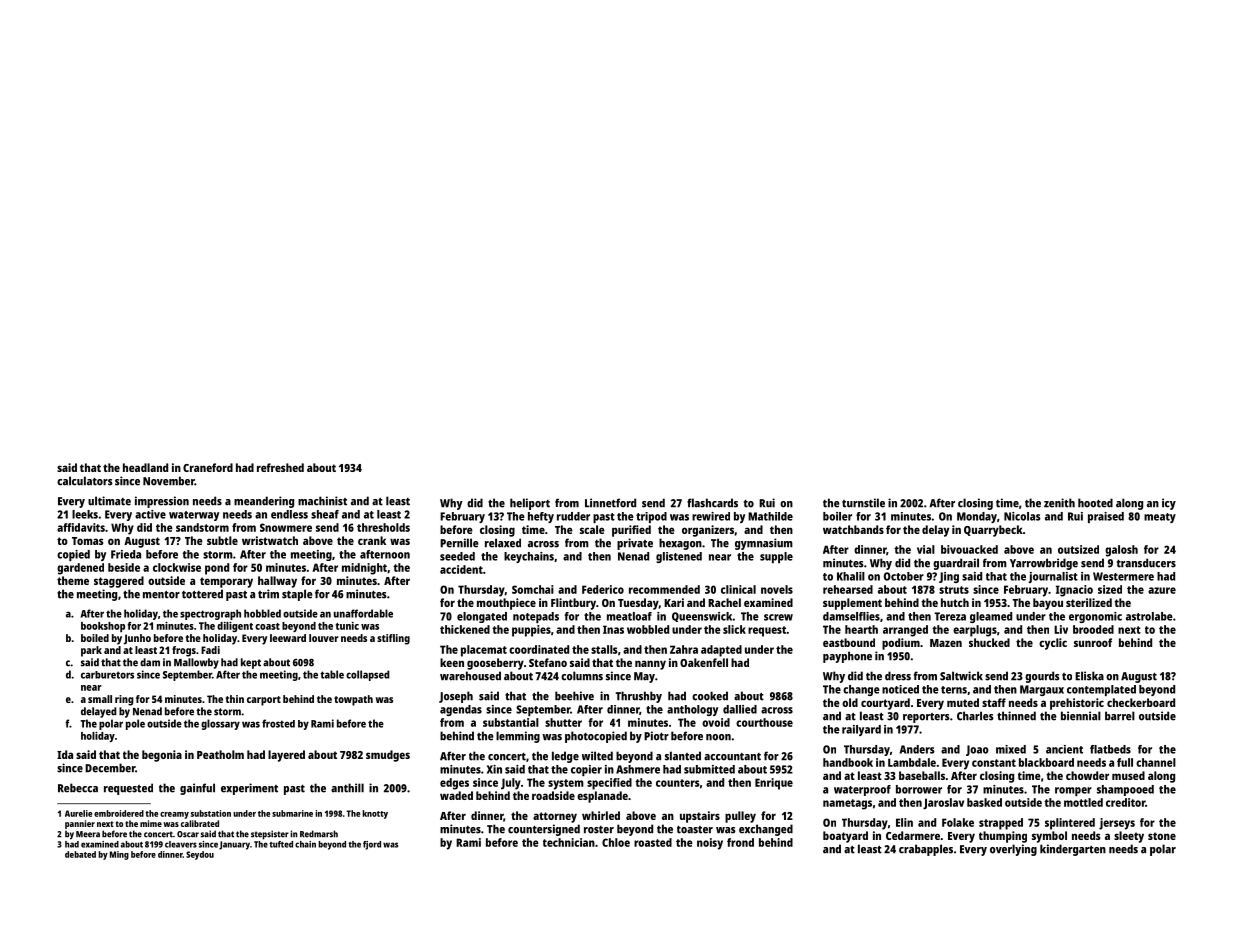  What do you see at coordinates (210, 614) in the screenshot?
I see `spectrograph` at bounding box center [210, 614].
